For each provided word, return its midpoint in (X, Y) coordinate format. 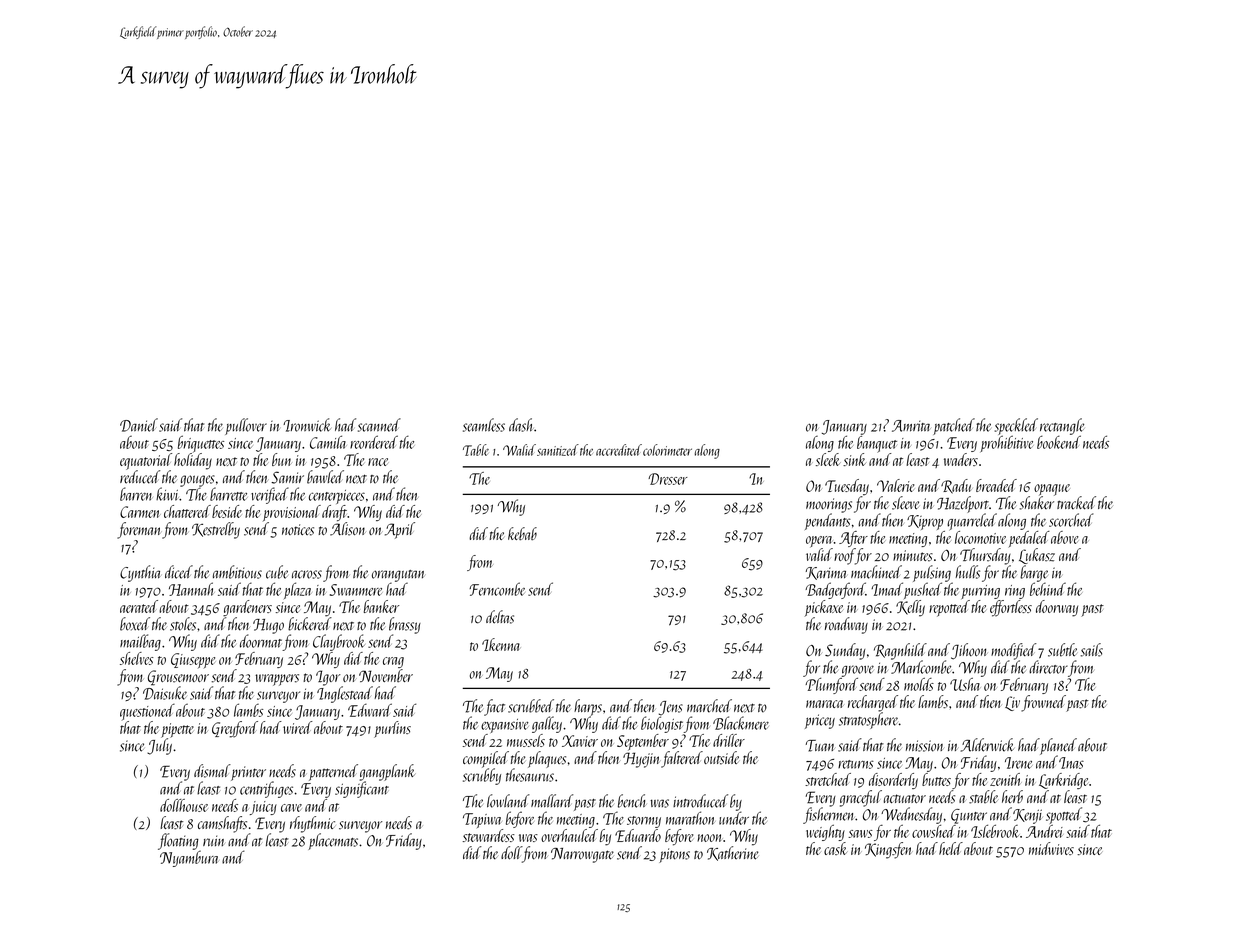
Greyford (235, 729)
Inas (1071, 763)
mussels (526, 740)
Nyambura (189, 859)
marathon (690, 818)
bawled (325, 477)
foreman (138, 530)
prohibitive (1007, 444)
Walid (519, 450)
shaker (1036, 503)
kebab (522, 533)
